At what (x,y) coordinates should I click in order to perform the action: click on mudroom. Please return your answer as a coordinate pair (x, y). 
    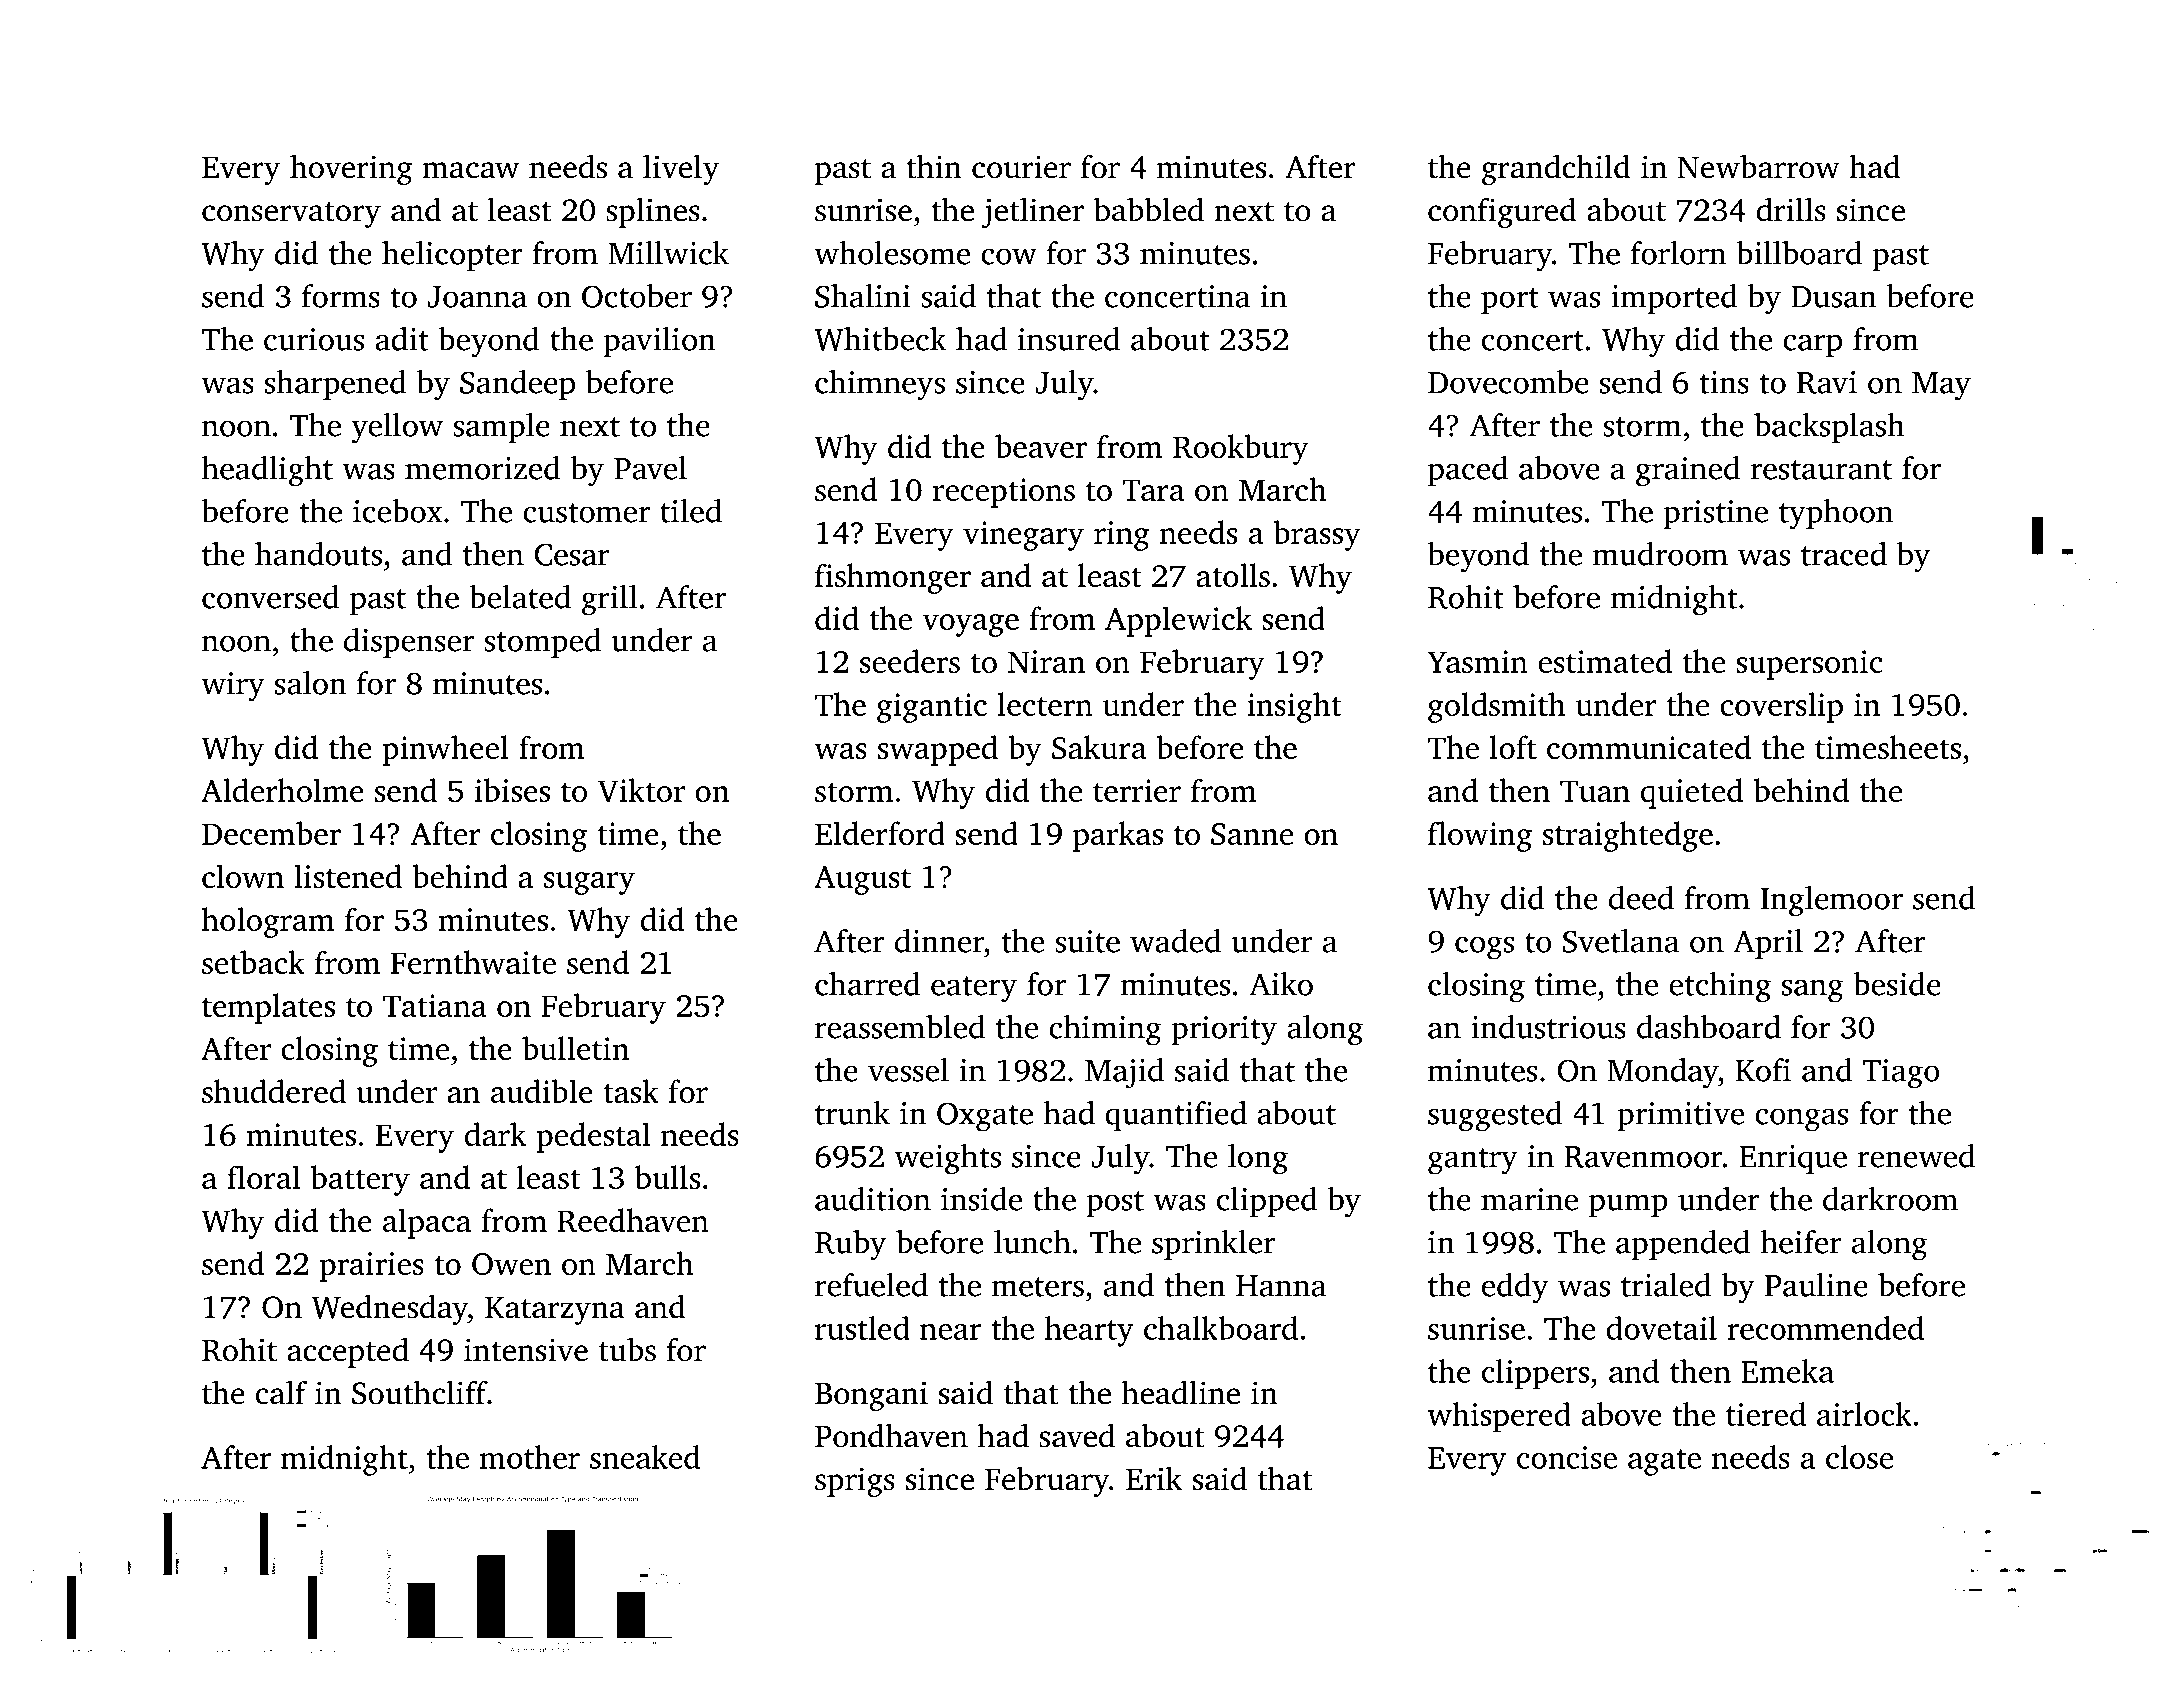
    Looking at the image, I should click on (1660, 554).
